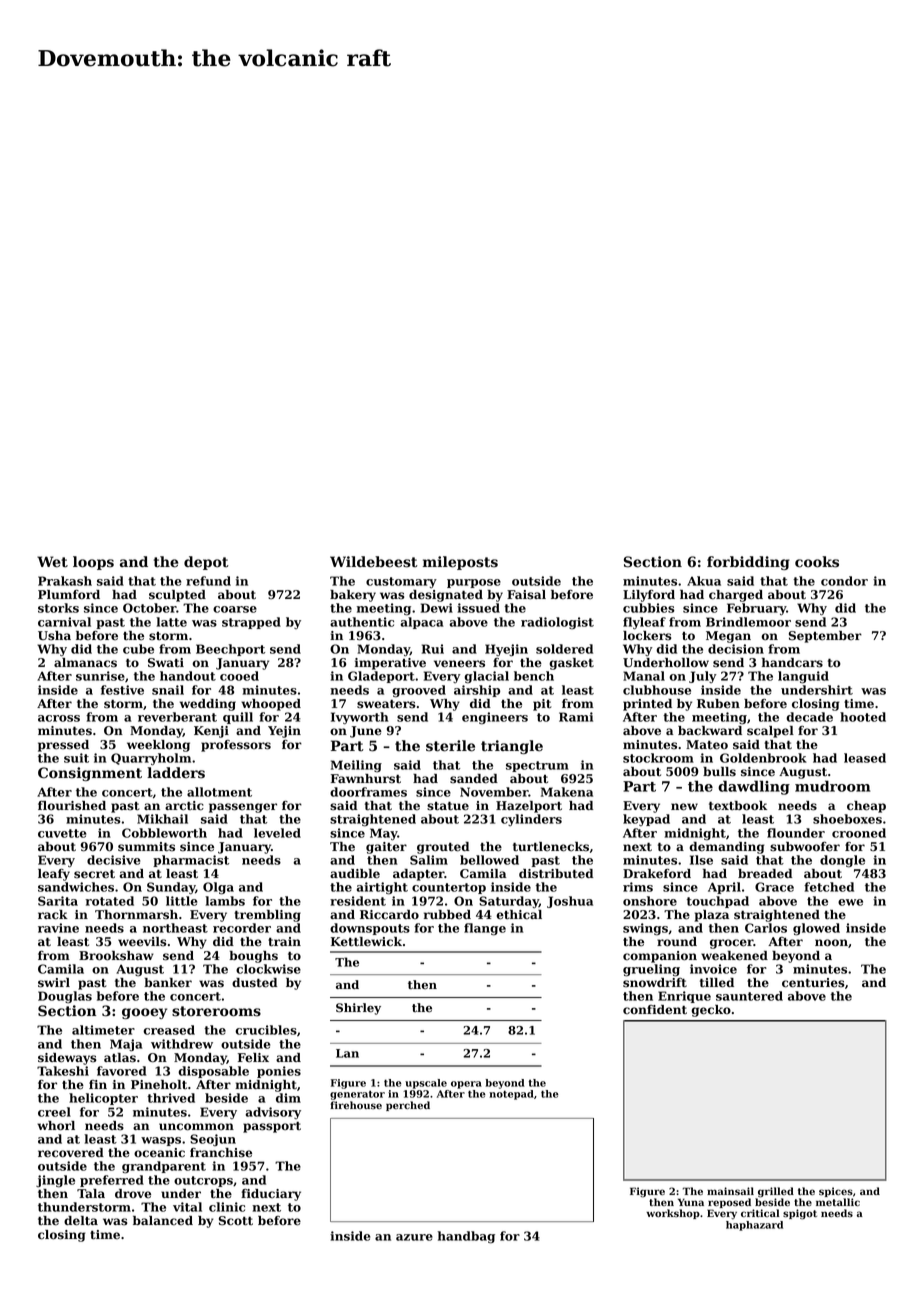 The width and height of the document is (924, 1308). I want to click on balanced, so click(163, 1221).
